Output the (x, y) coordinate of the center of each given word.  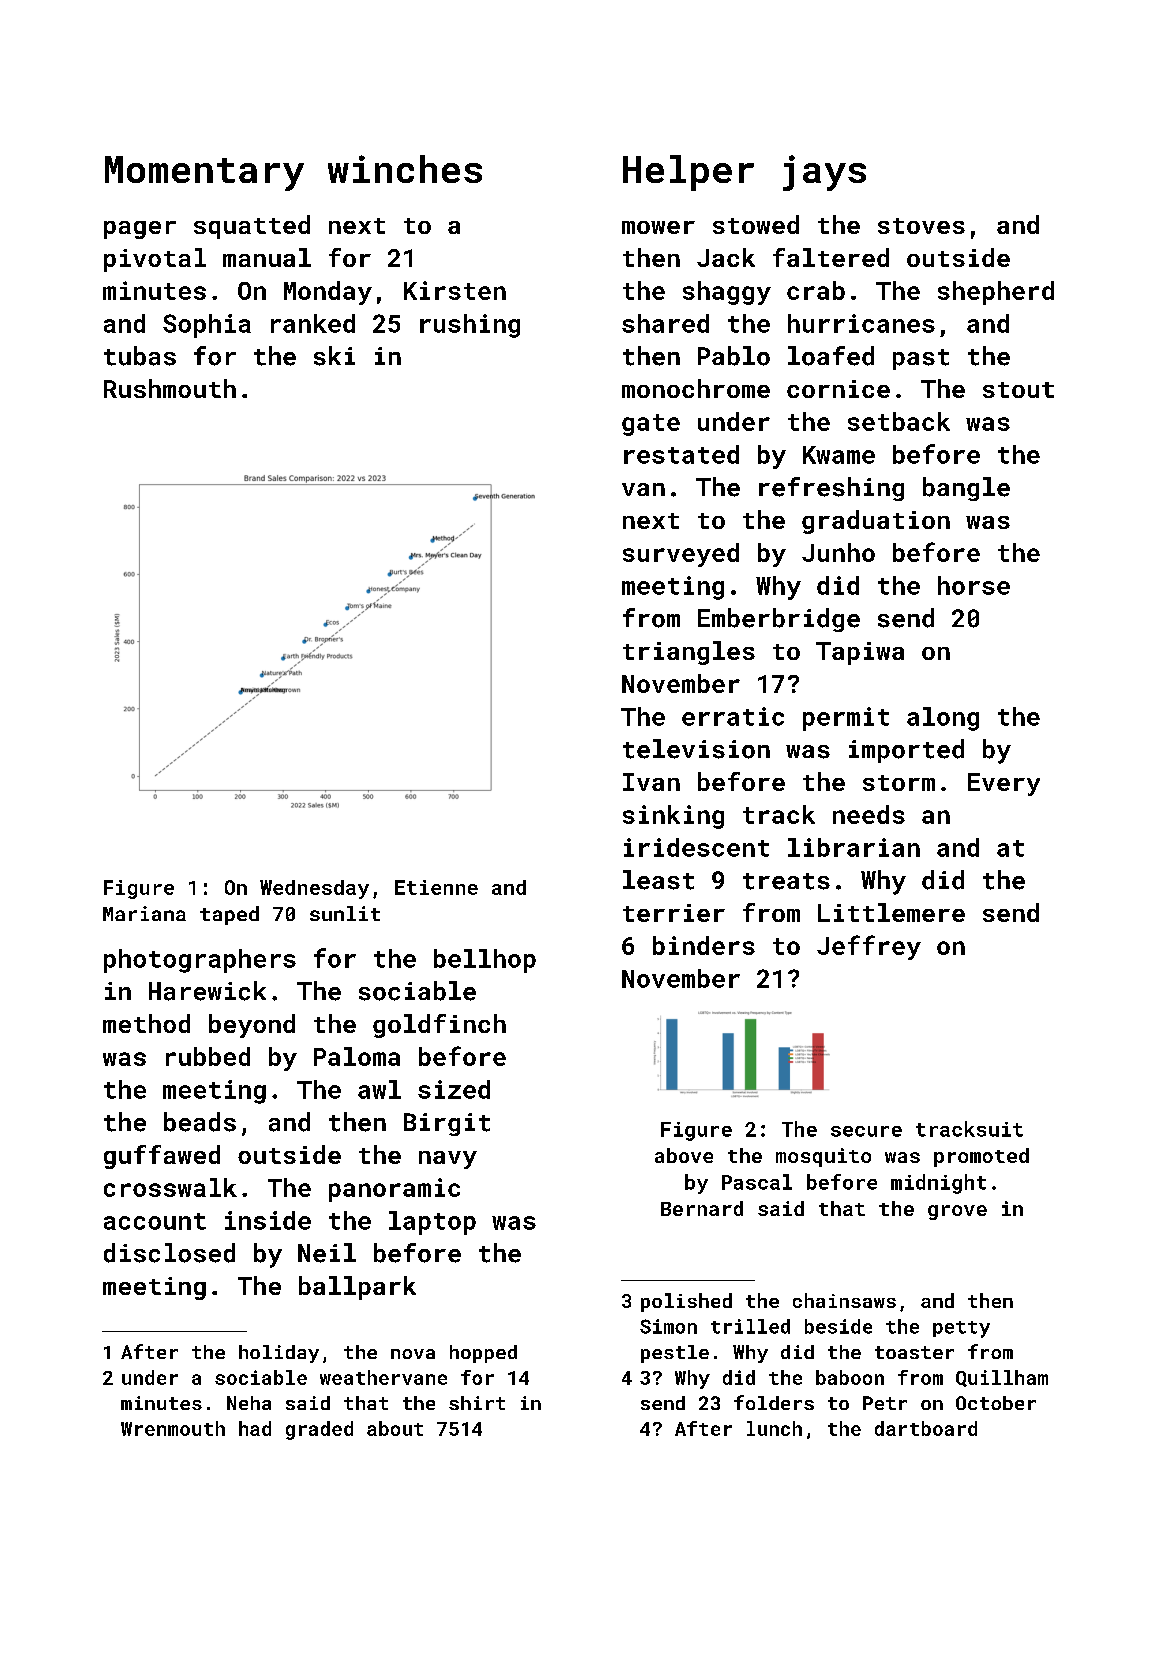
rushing (470, 326)
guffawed (162, 1157)
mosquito (823, 1157)
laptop (432, 1223)
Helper (688, 173)
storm (899, 783)
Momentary (204, 173)
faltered (831, 257)
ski (334, 356)
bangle (966, 489)
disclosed (169, 1253)
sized (454, 1089)
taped (229, 915)
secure (866, 1131)
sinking (673, 817)
